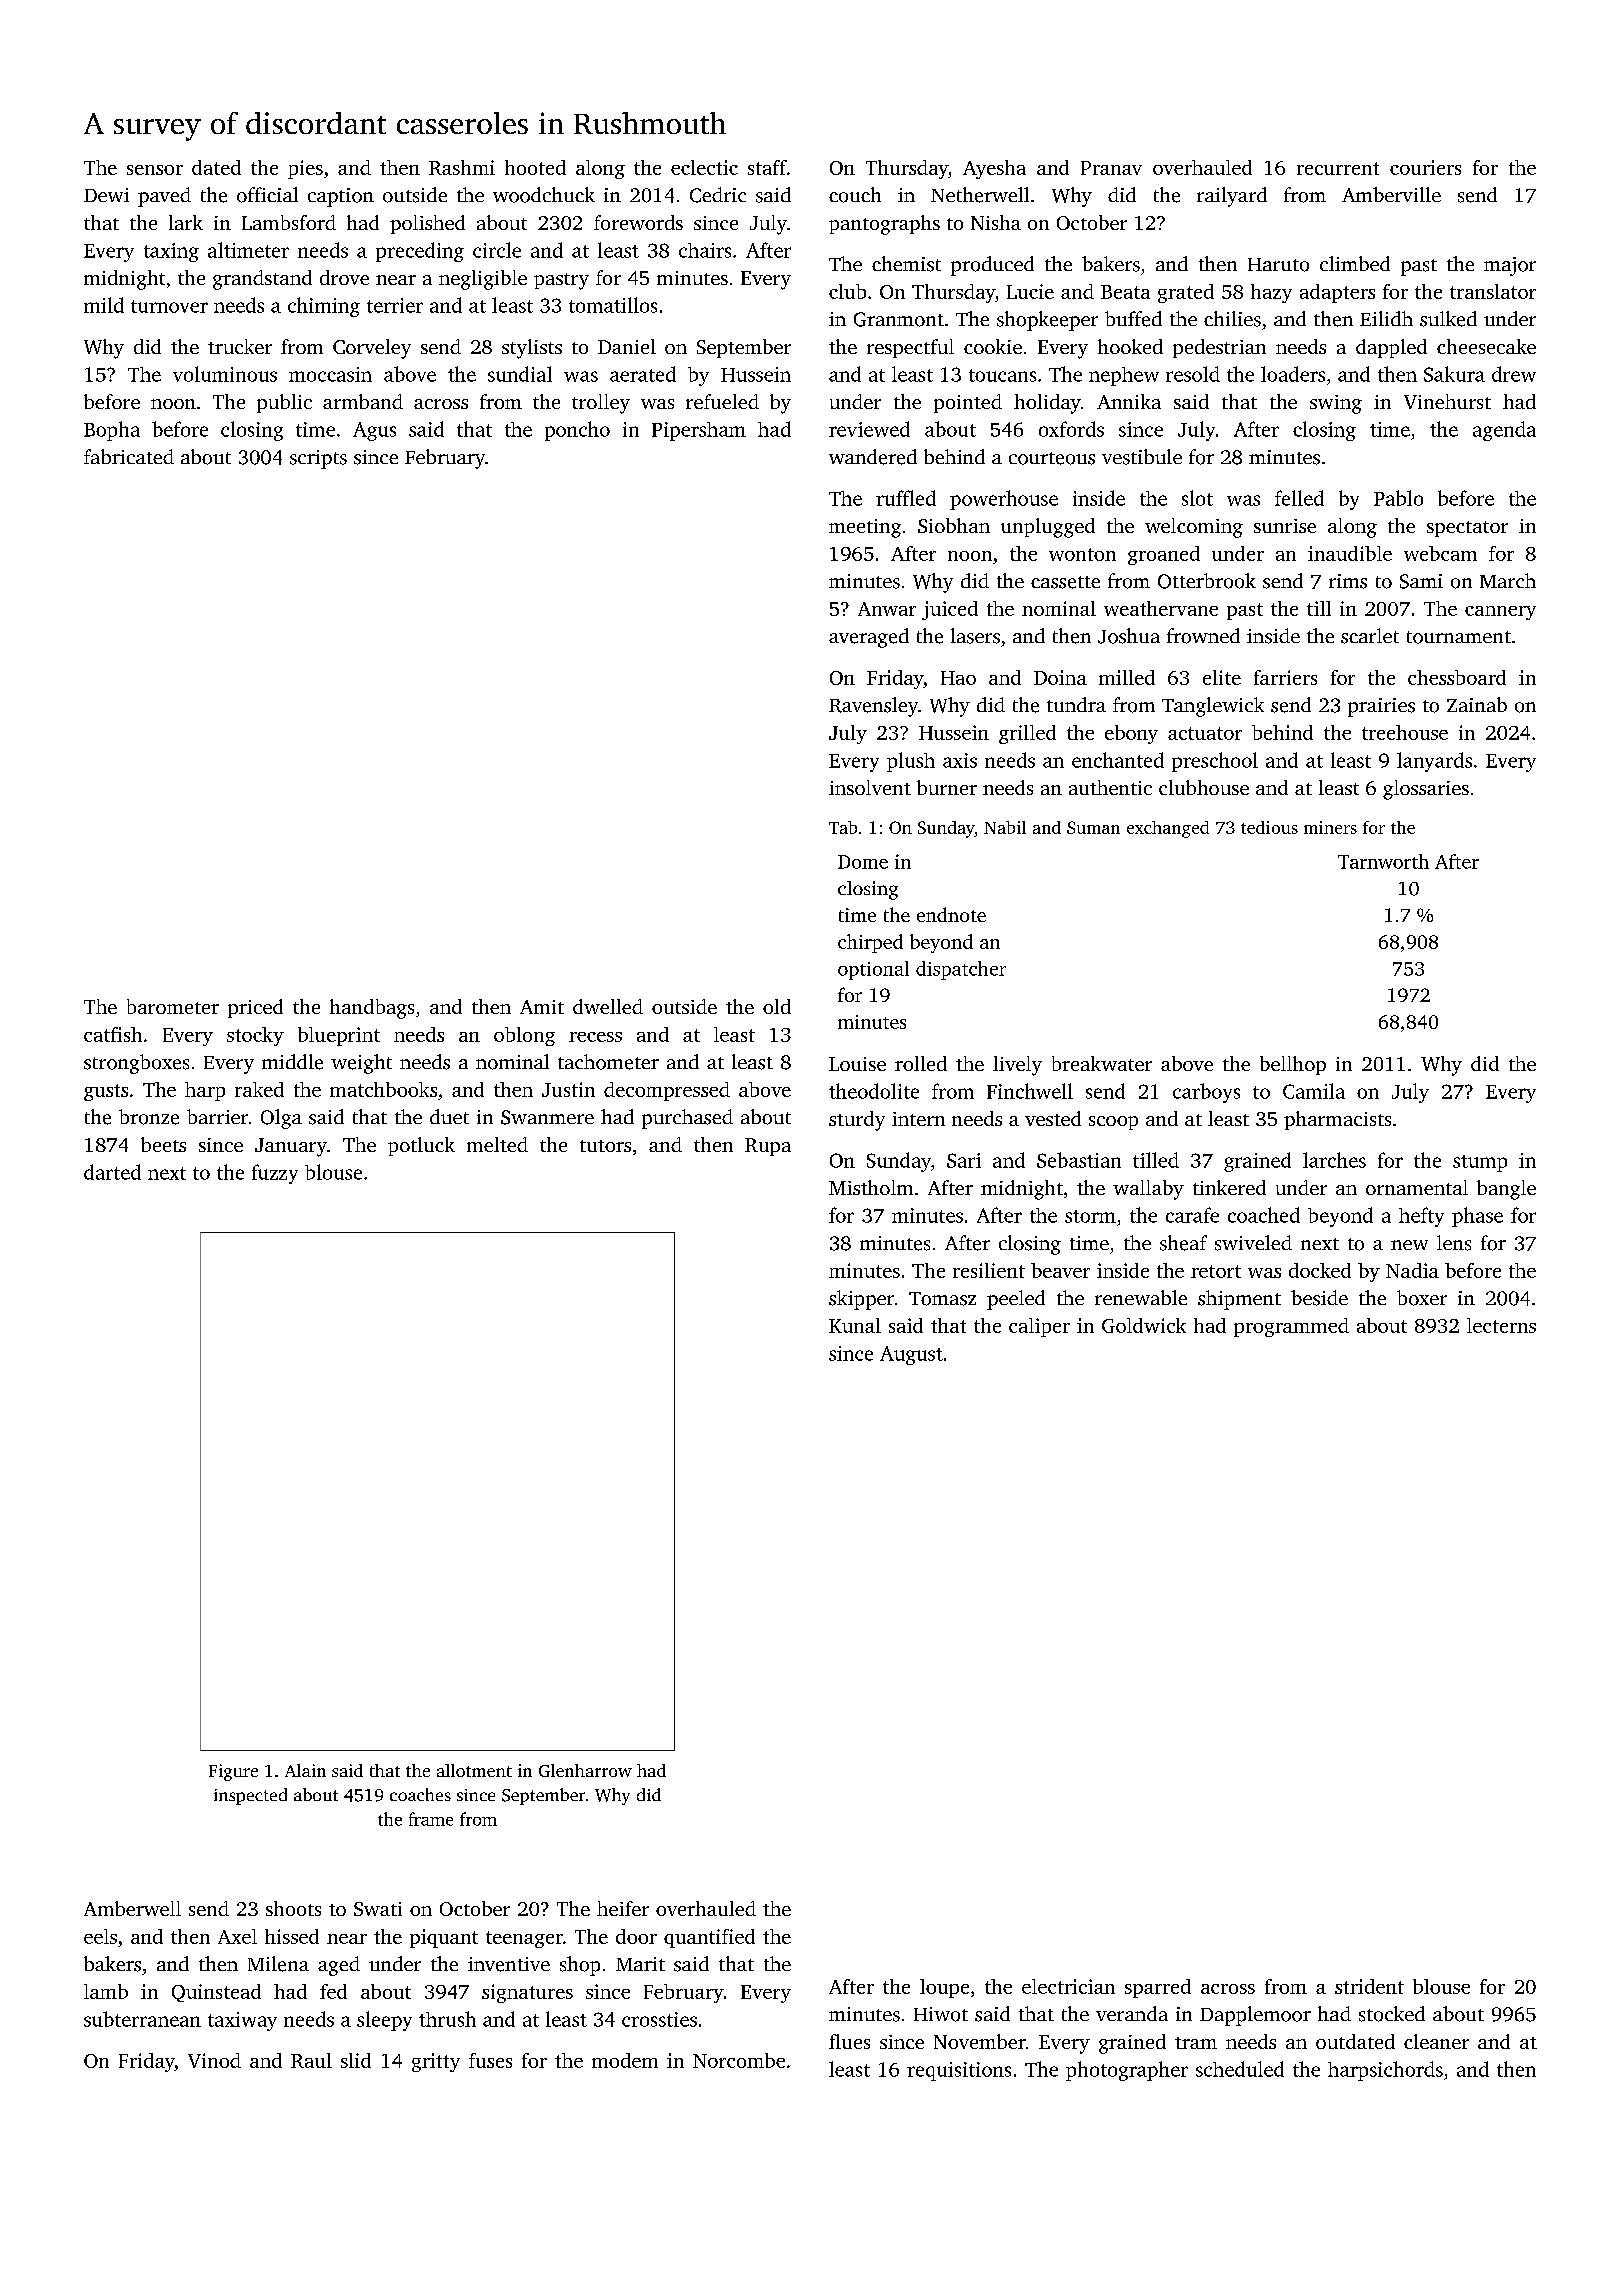 The image size is (1620, 2292). What do you see at coordinates (1383, 861) in the document?
I see `Tarnworth` at bounding box center [1383, 861].
